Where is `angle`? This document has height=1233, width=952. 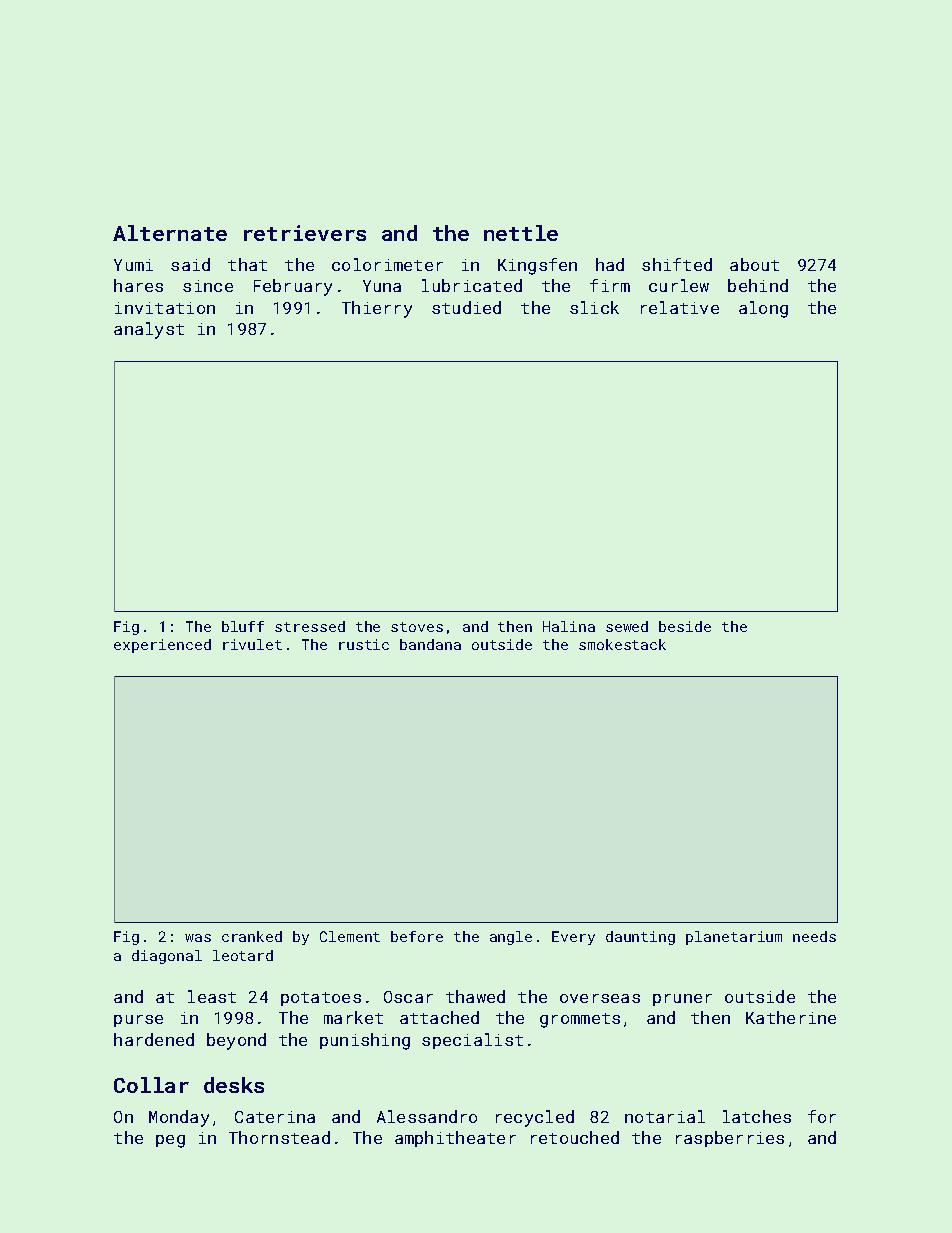 angle is located at coordinates (511, 938).
